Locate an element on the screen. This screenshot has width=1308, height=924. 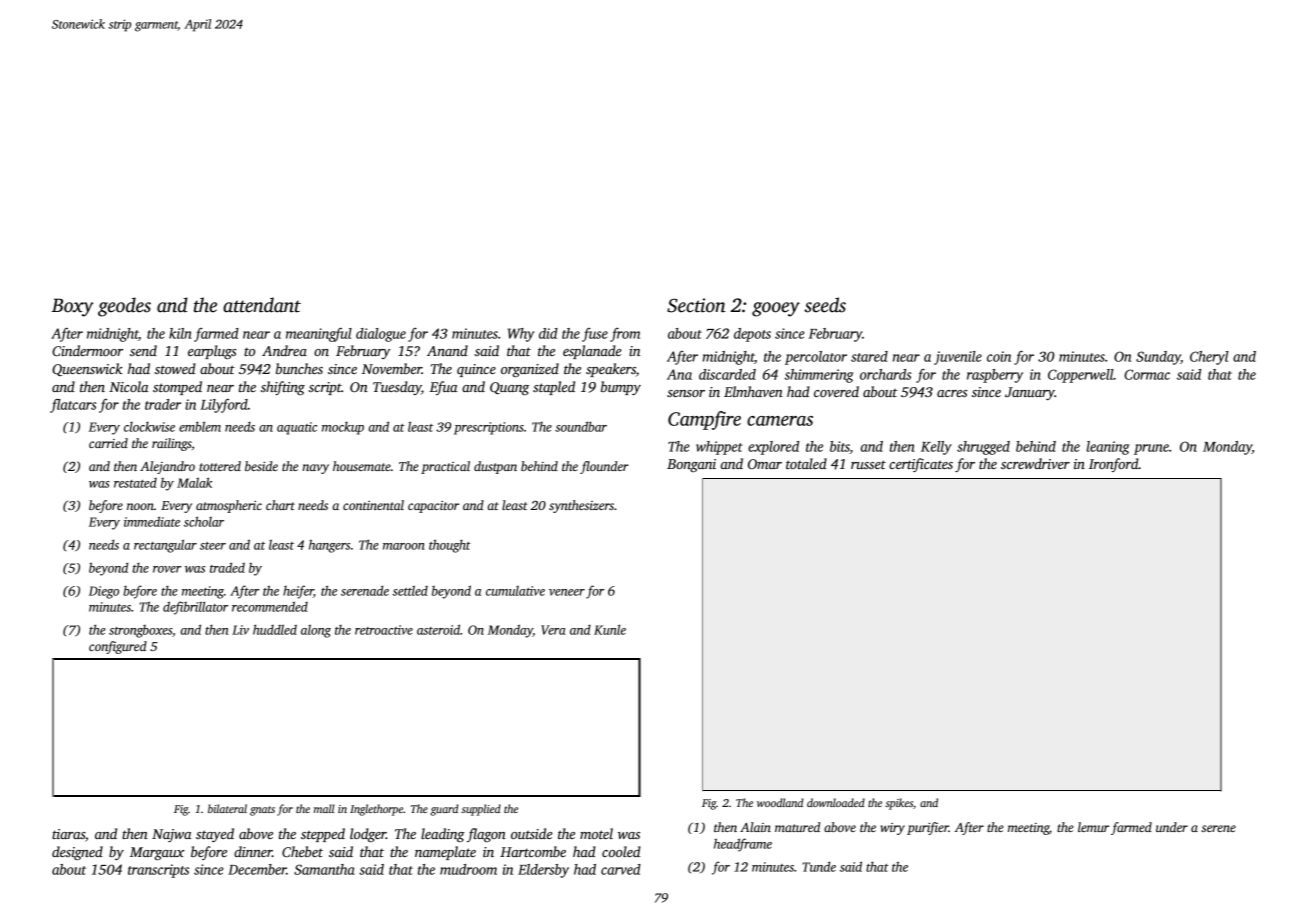
thought is located at coordinates (450, 546).
